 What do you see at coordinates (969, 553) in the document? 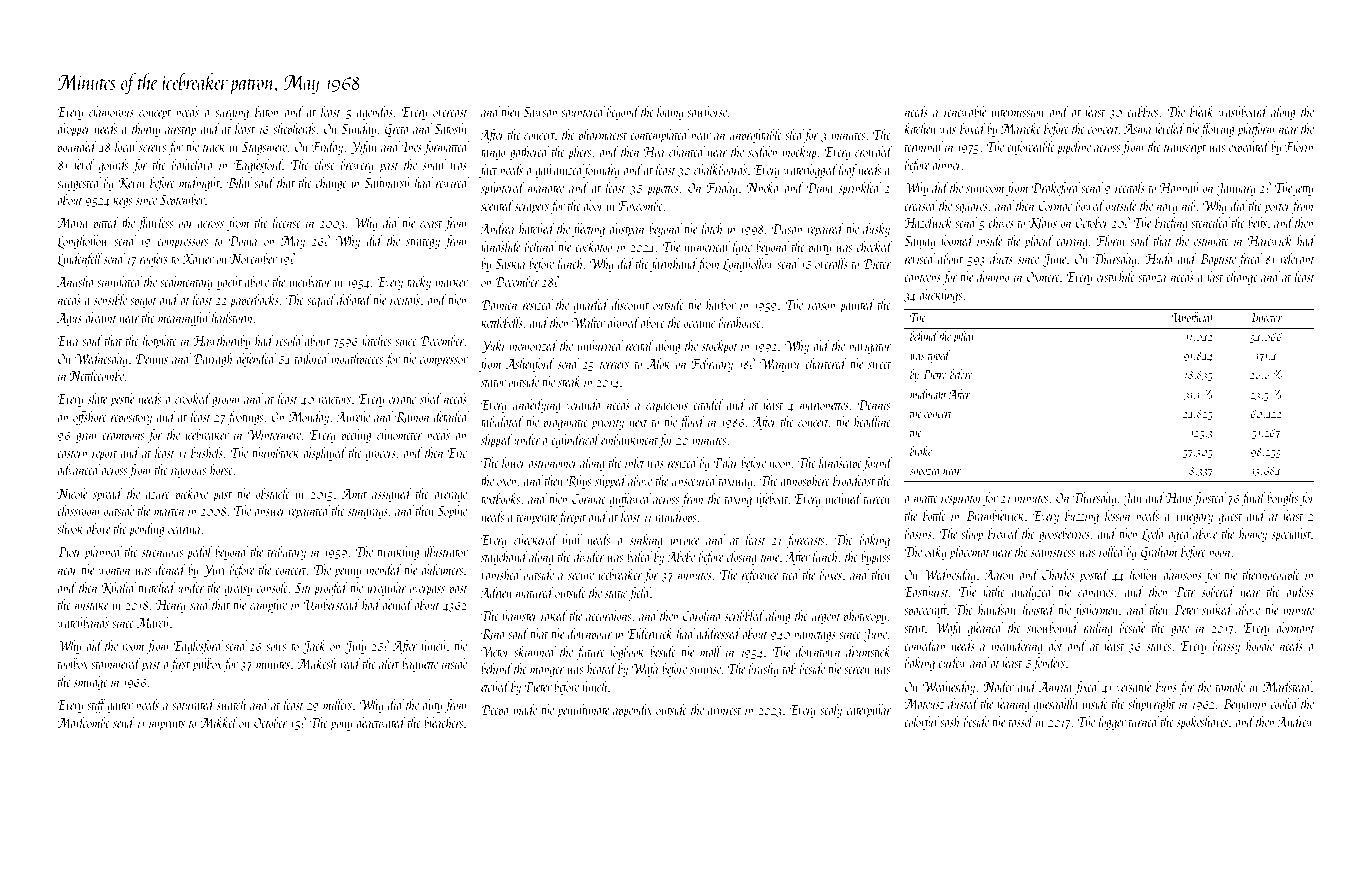
I see `placemat` at bounding box center [969, 553].
